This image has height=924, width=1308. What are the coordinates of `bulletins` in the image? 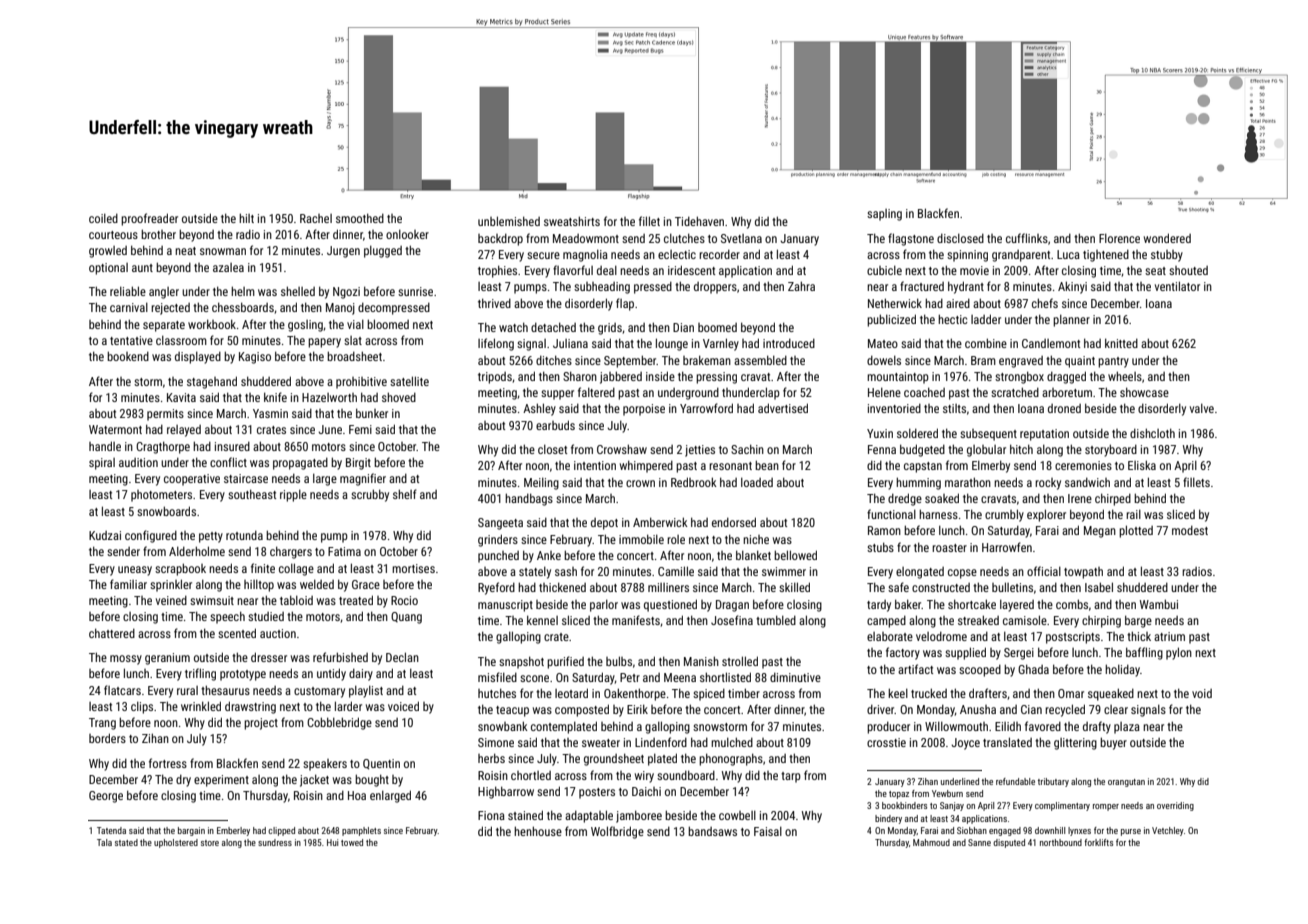 It's located at (1012, 587).
